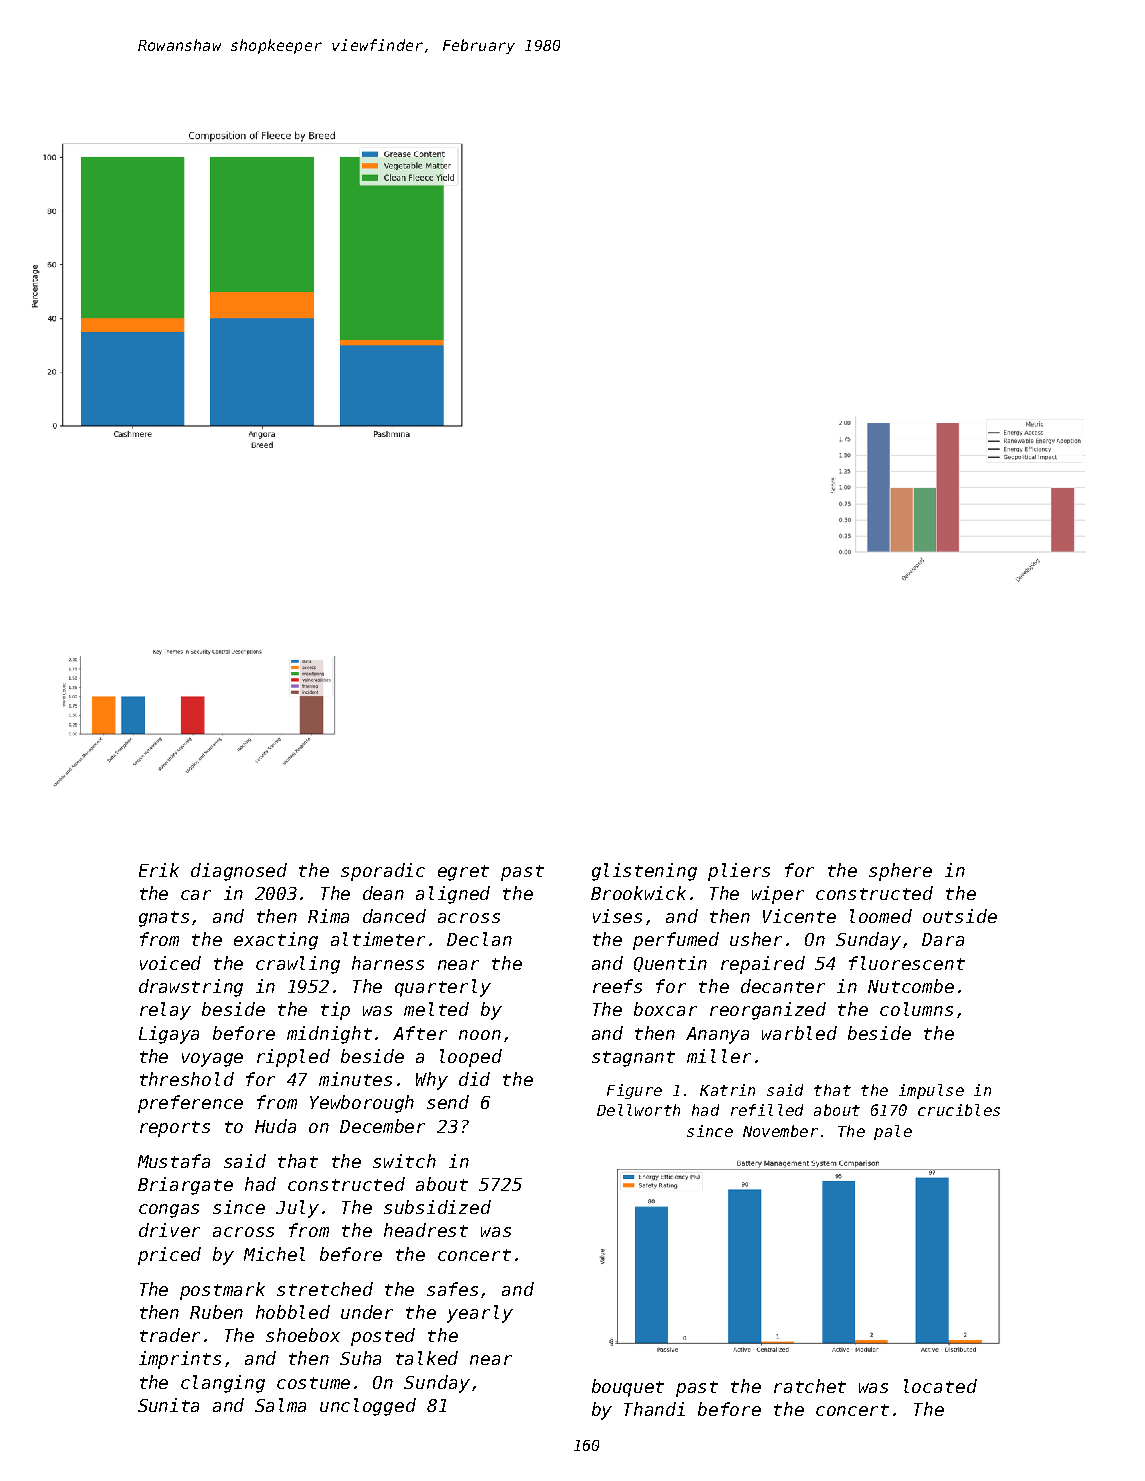 Image resolution: width=1145 pixels, height=1481 pixels. Describe the element at coordinates (960, 916) in the image. I see `outside` at that location.
